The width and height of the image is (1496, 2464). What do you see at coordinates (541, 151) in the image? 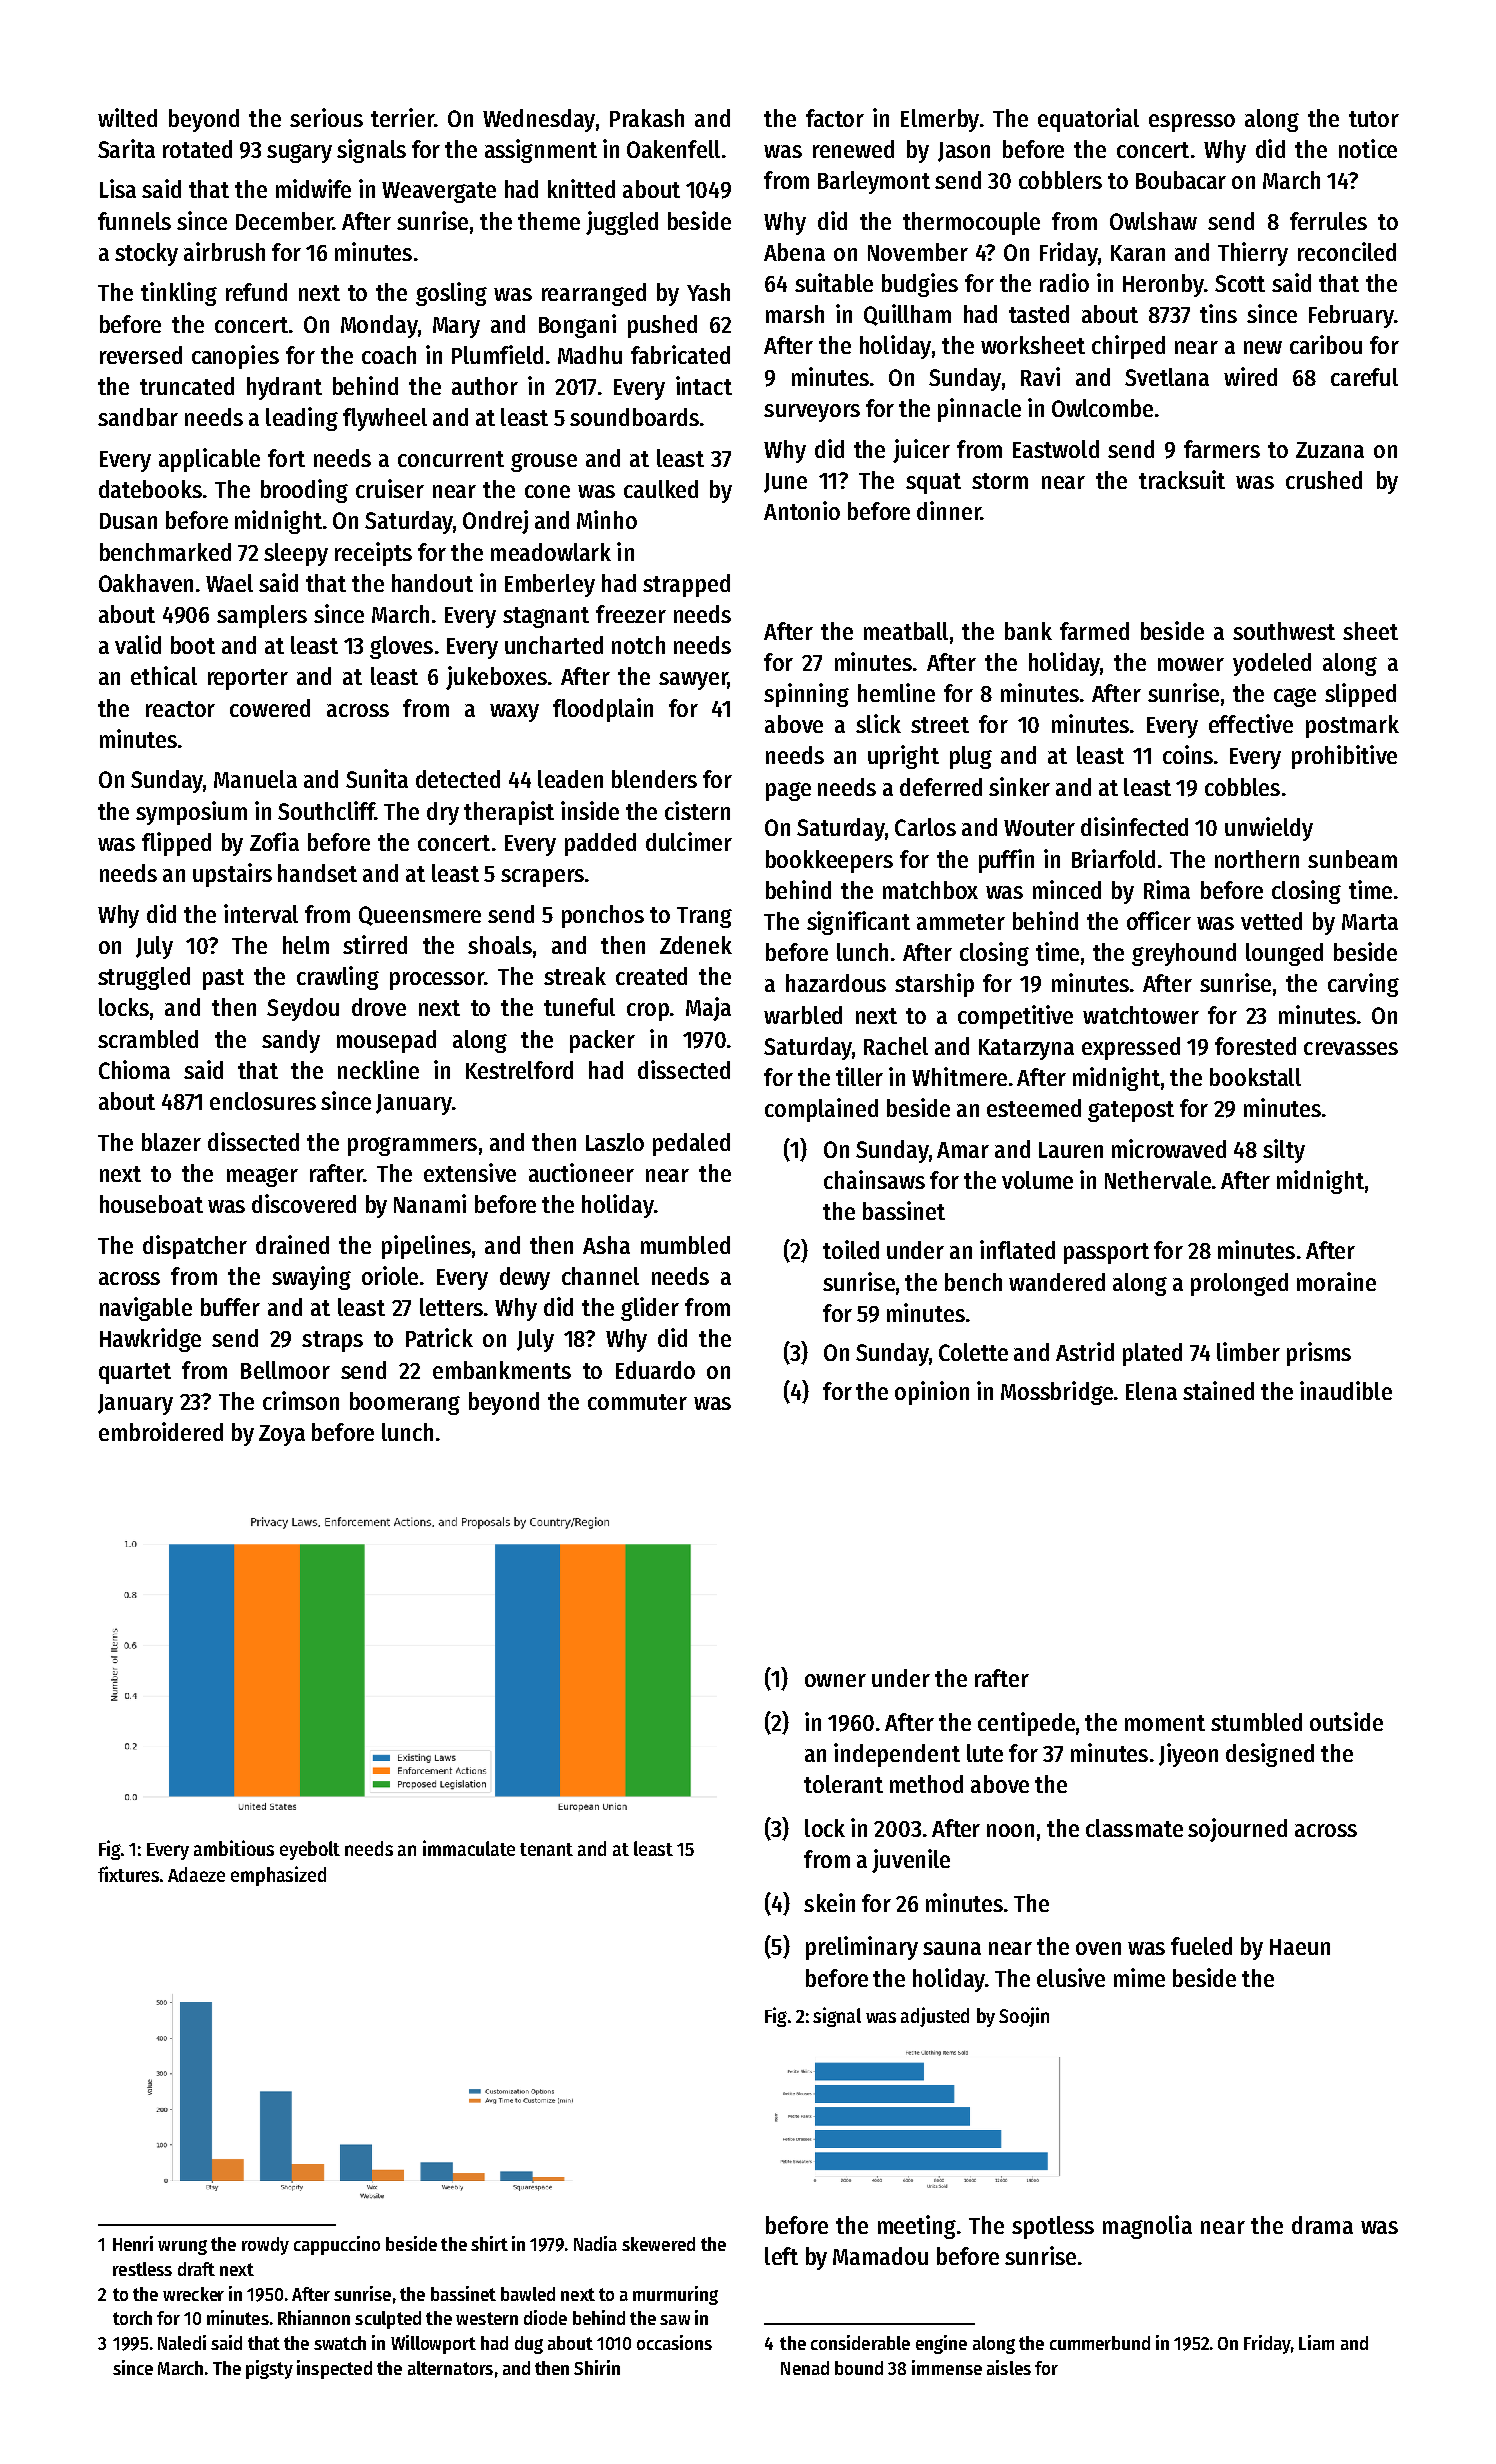
I see `assignment` at bounding box center [541, 151].
